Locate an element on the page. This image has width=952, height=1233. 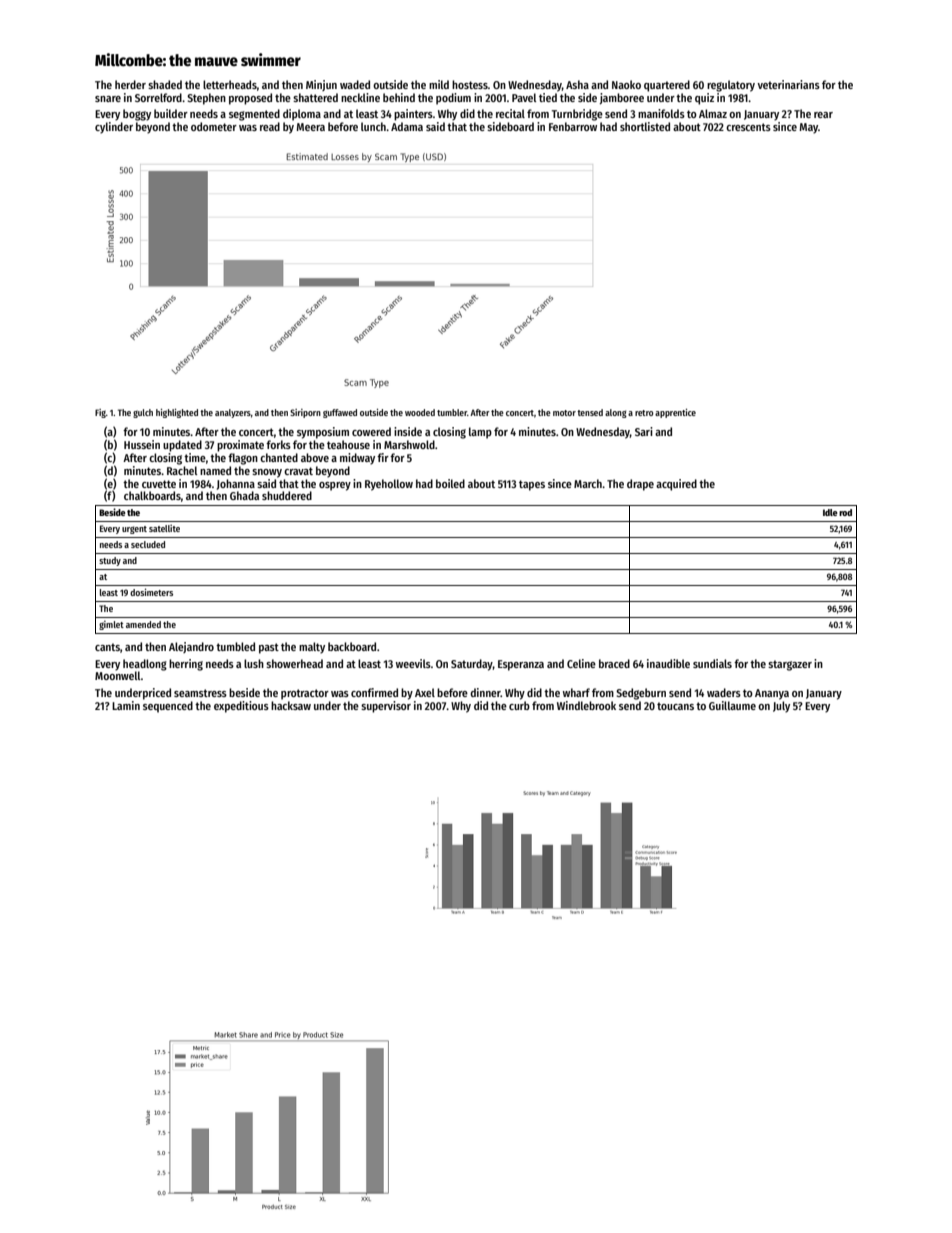
Guillaume is located at coordinates (732, 705).
